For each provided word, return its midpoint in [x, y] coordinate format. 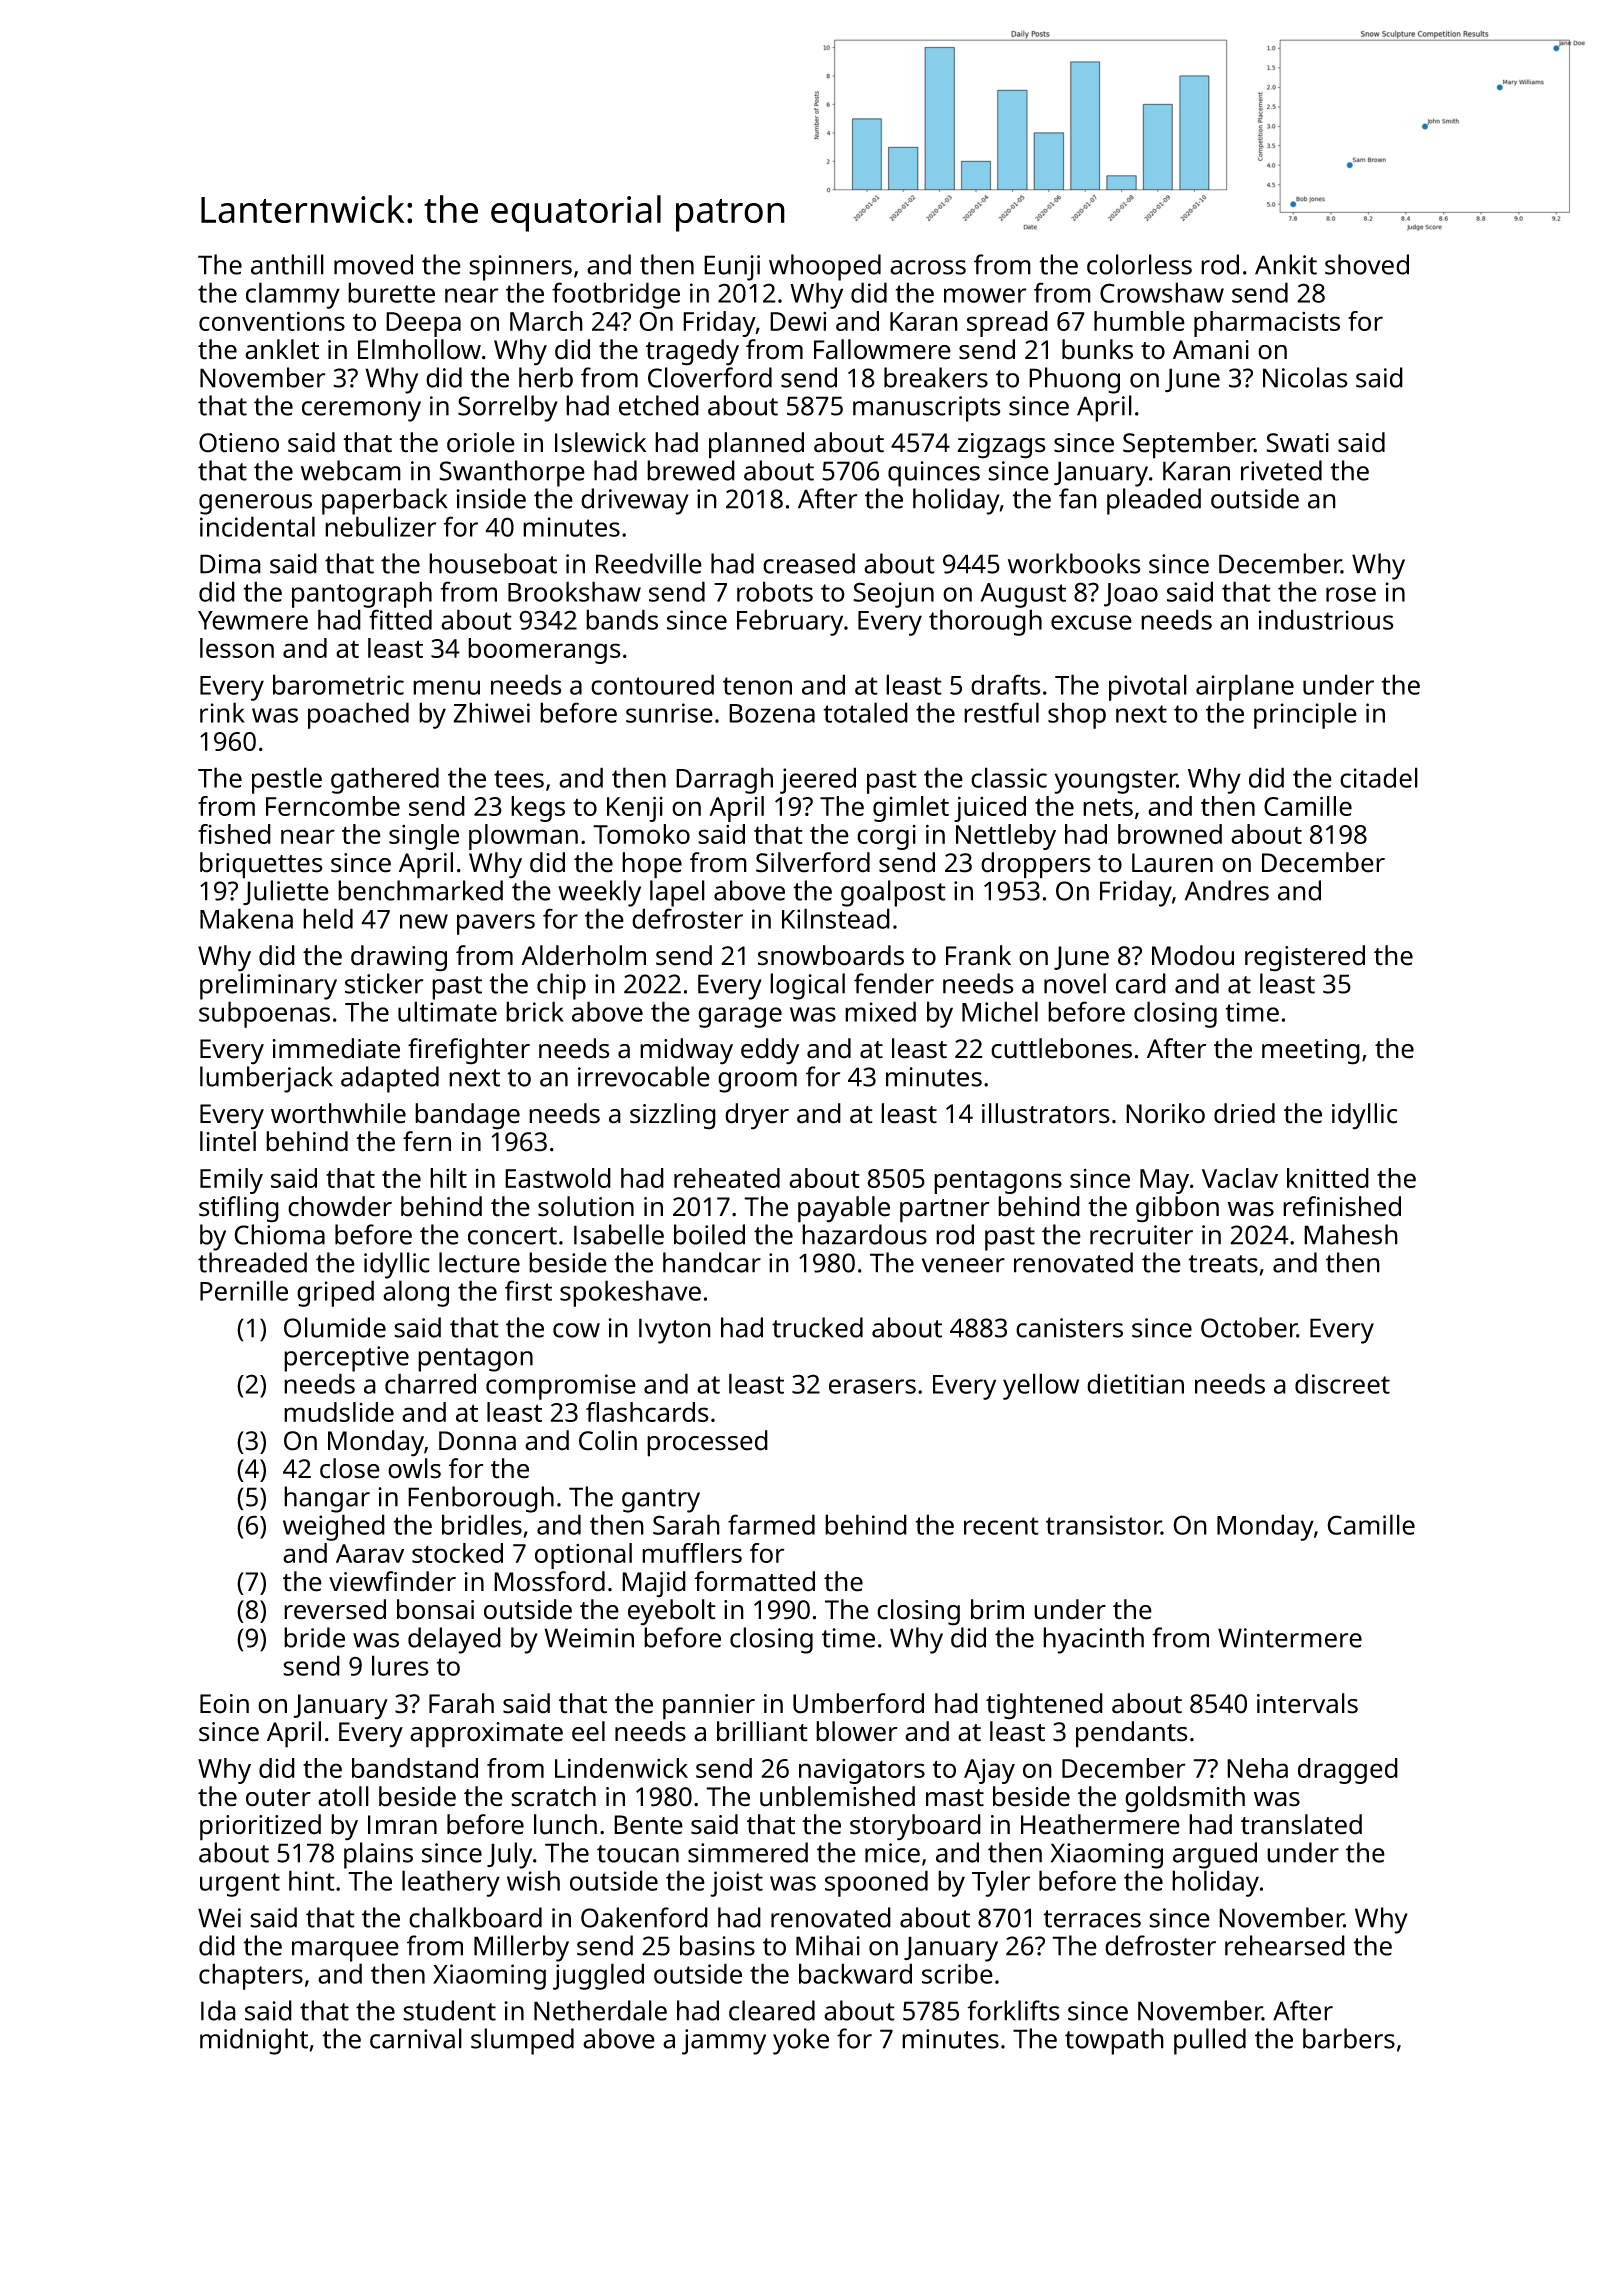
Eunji [732, 268]
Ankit [1286, 264]
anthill [287, 264]
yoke [801, 2041]
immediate [336, 1048]
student [449, 2010]
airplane [1245, 687]
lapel [677, 893]
